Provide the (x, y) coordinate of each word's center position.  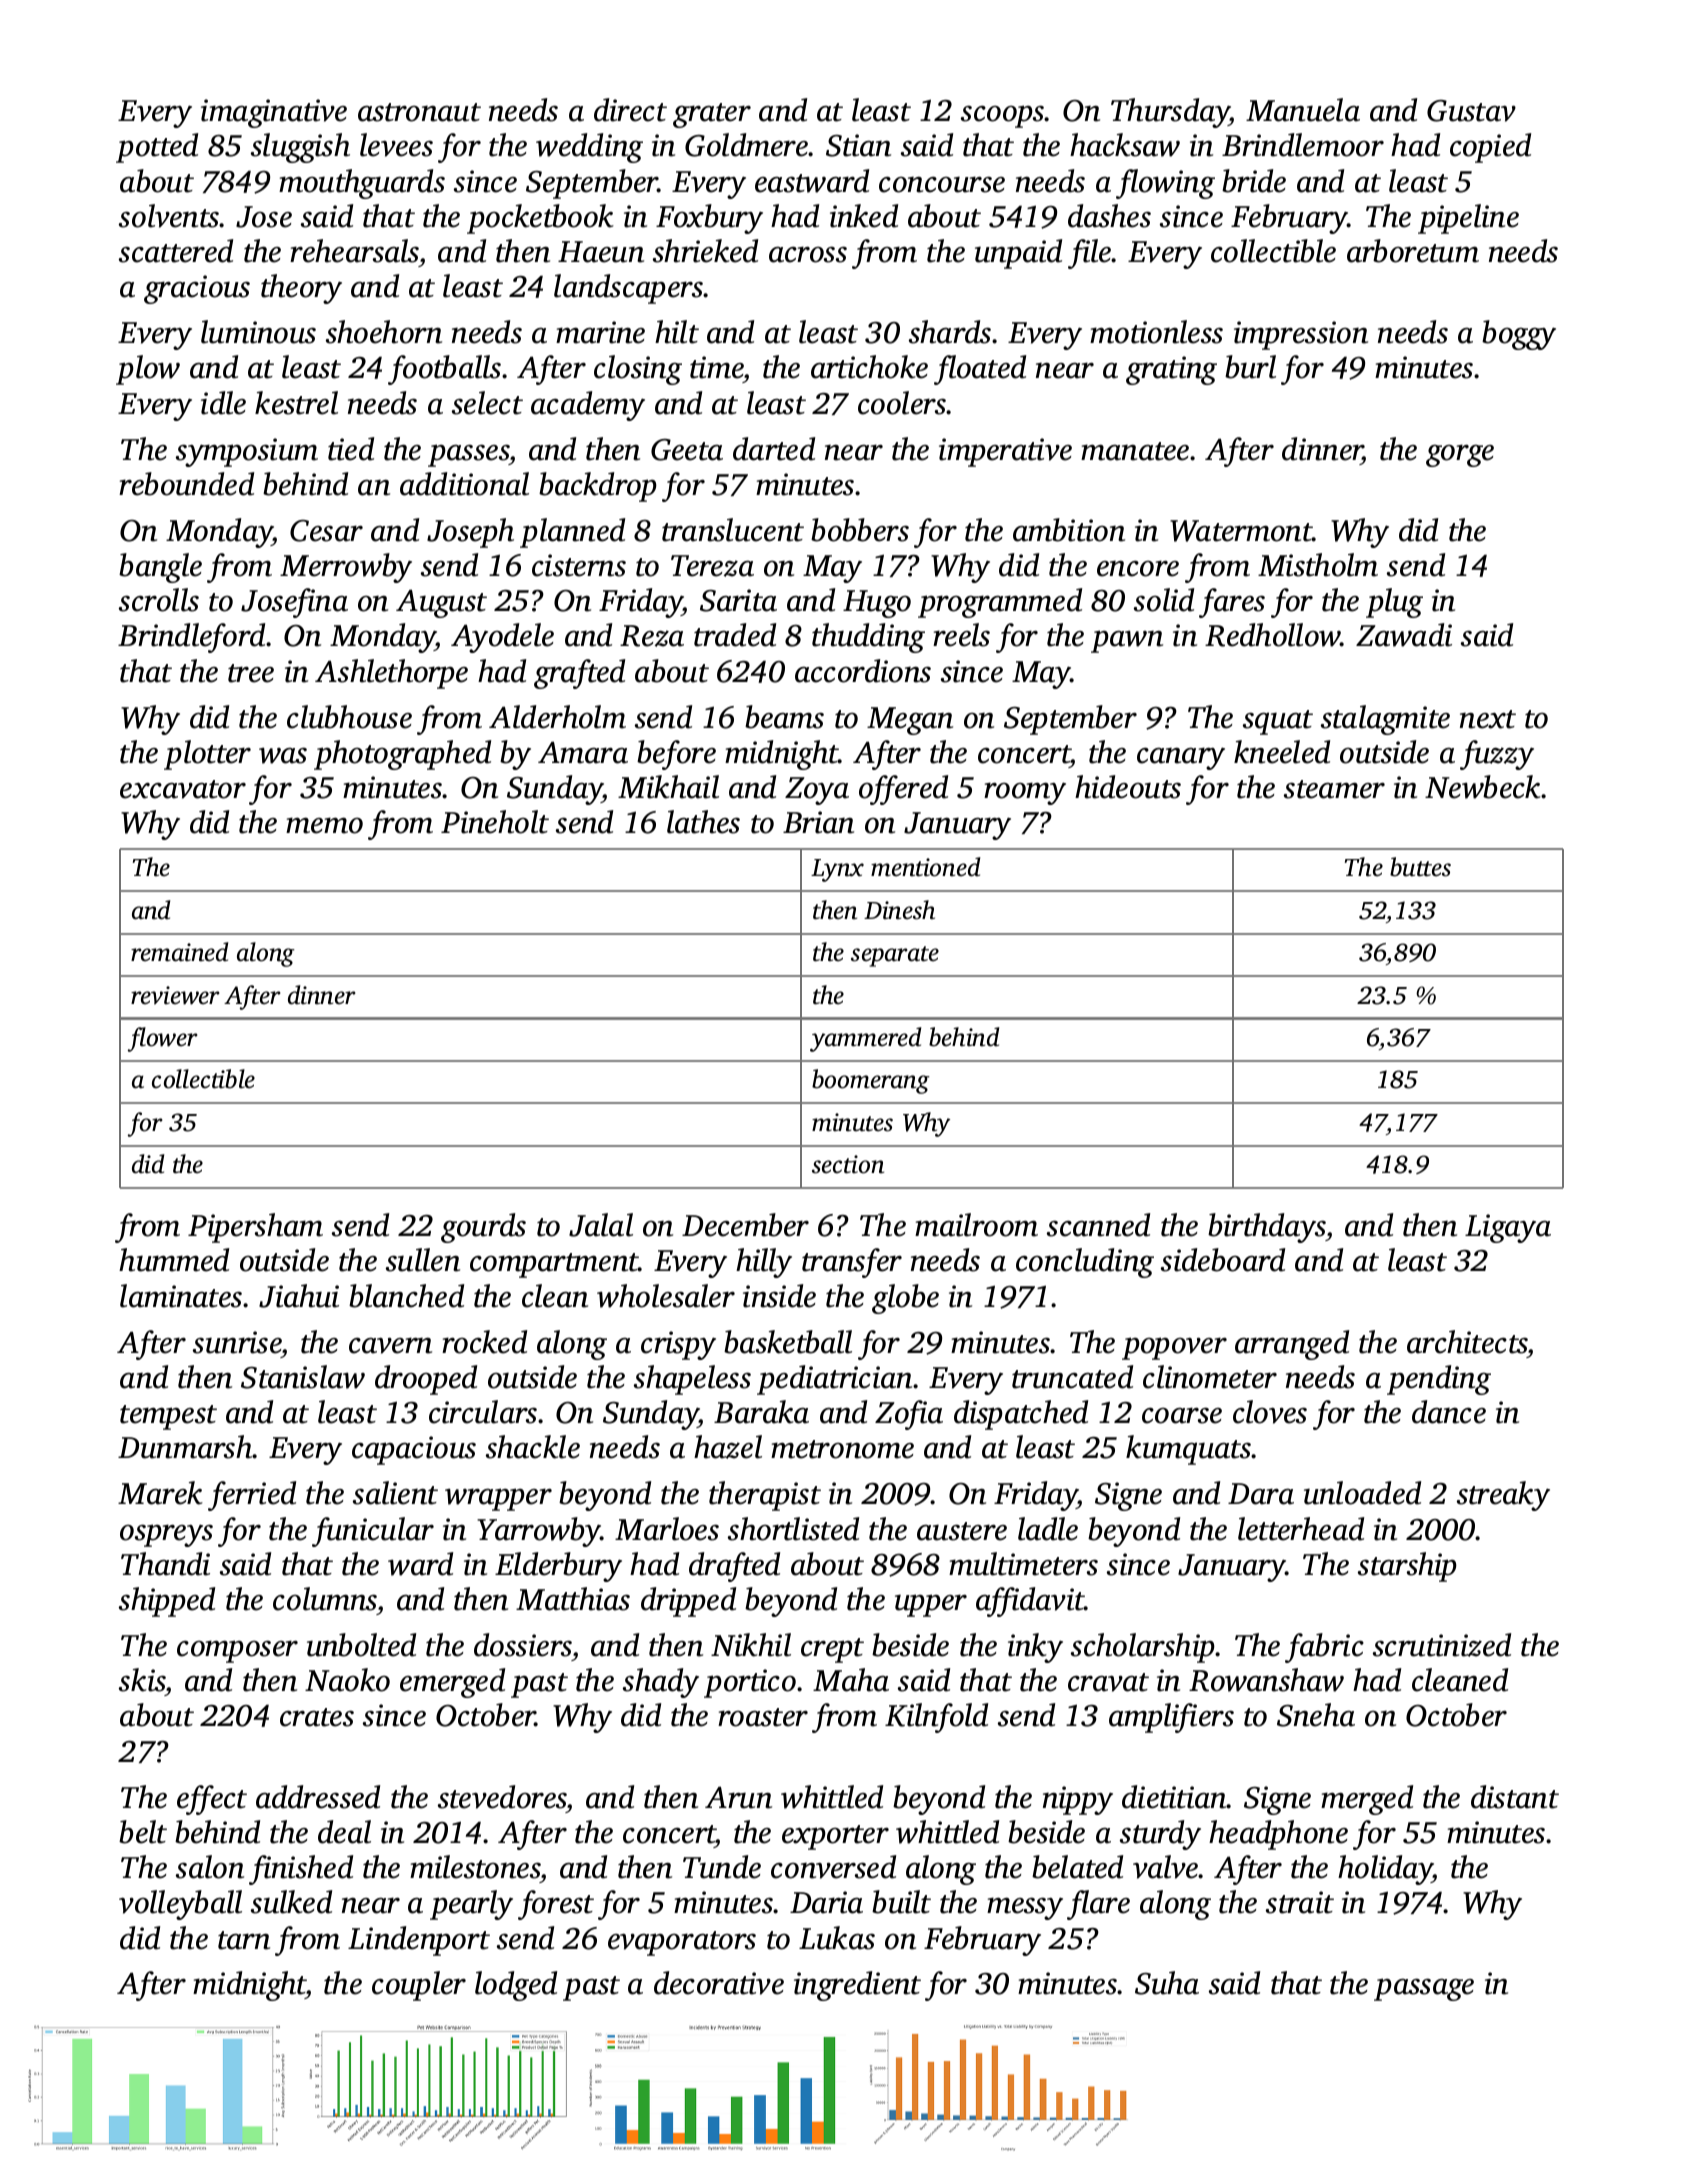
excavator (183, 789)
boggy (1519, 335)
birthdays (1267, 1228)
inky (1035, 1648)
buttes (1420, 867)
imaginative (274, 113)
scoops (1003, 116)
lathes (703, 822)
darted (774, 449)
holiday (1385, 1870)
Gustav (1471, 111)
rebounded (186, 484)
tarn (244, 1940)
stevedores (502, 1797)
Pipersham (255, 1228)
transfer (852, 1263)
